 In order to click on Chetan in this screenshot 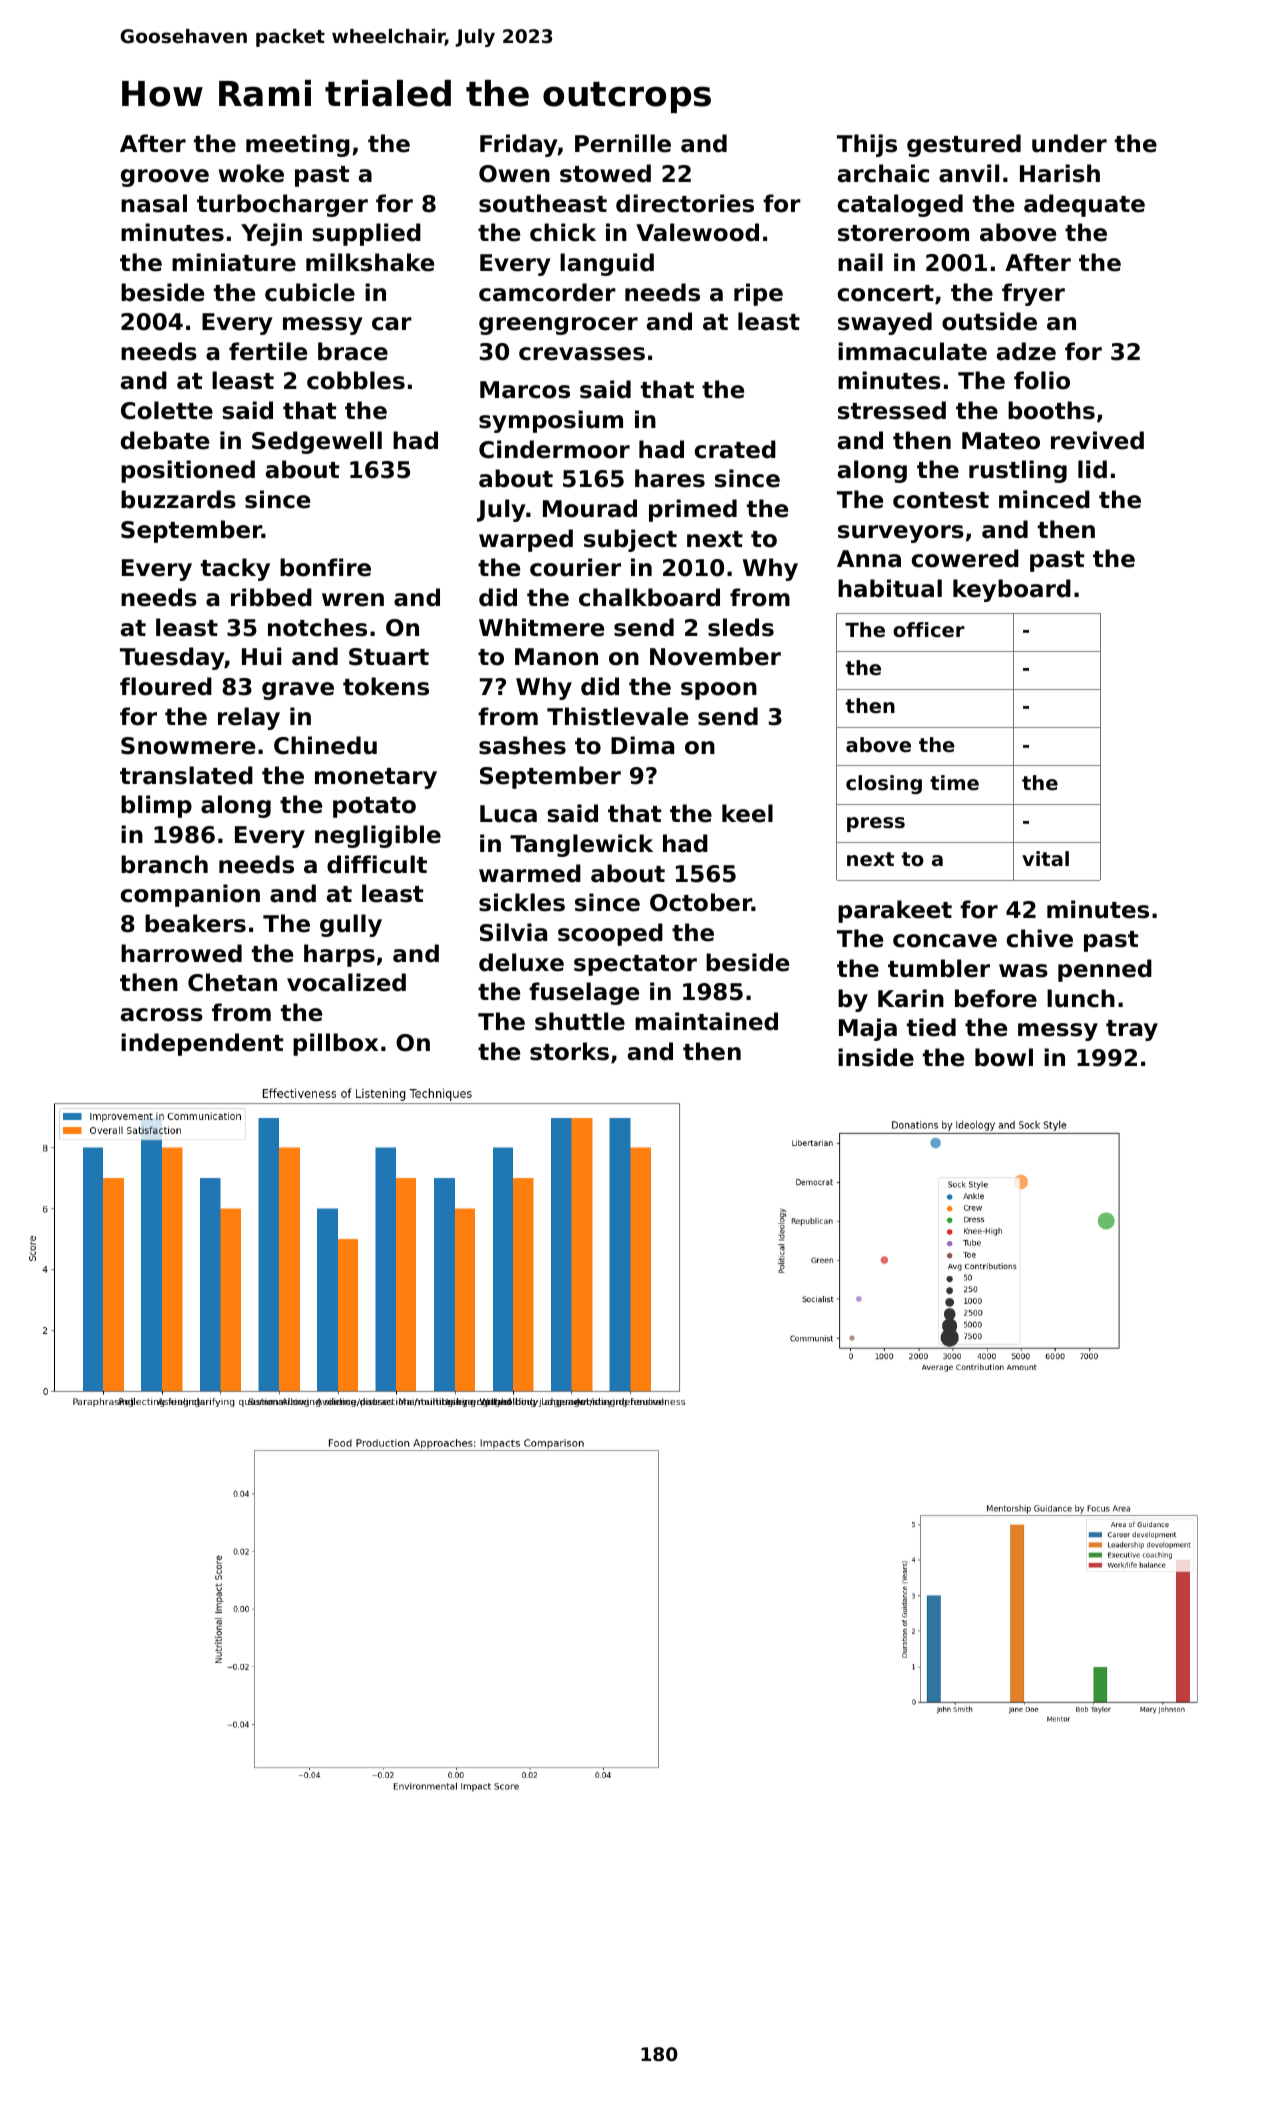, I will do `click(232, 982)`.
